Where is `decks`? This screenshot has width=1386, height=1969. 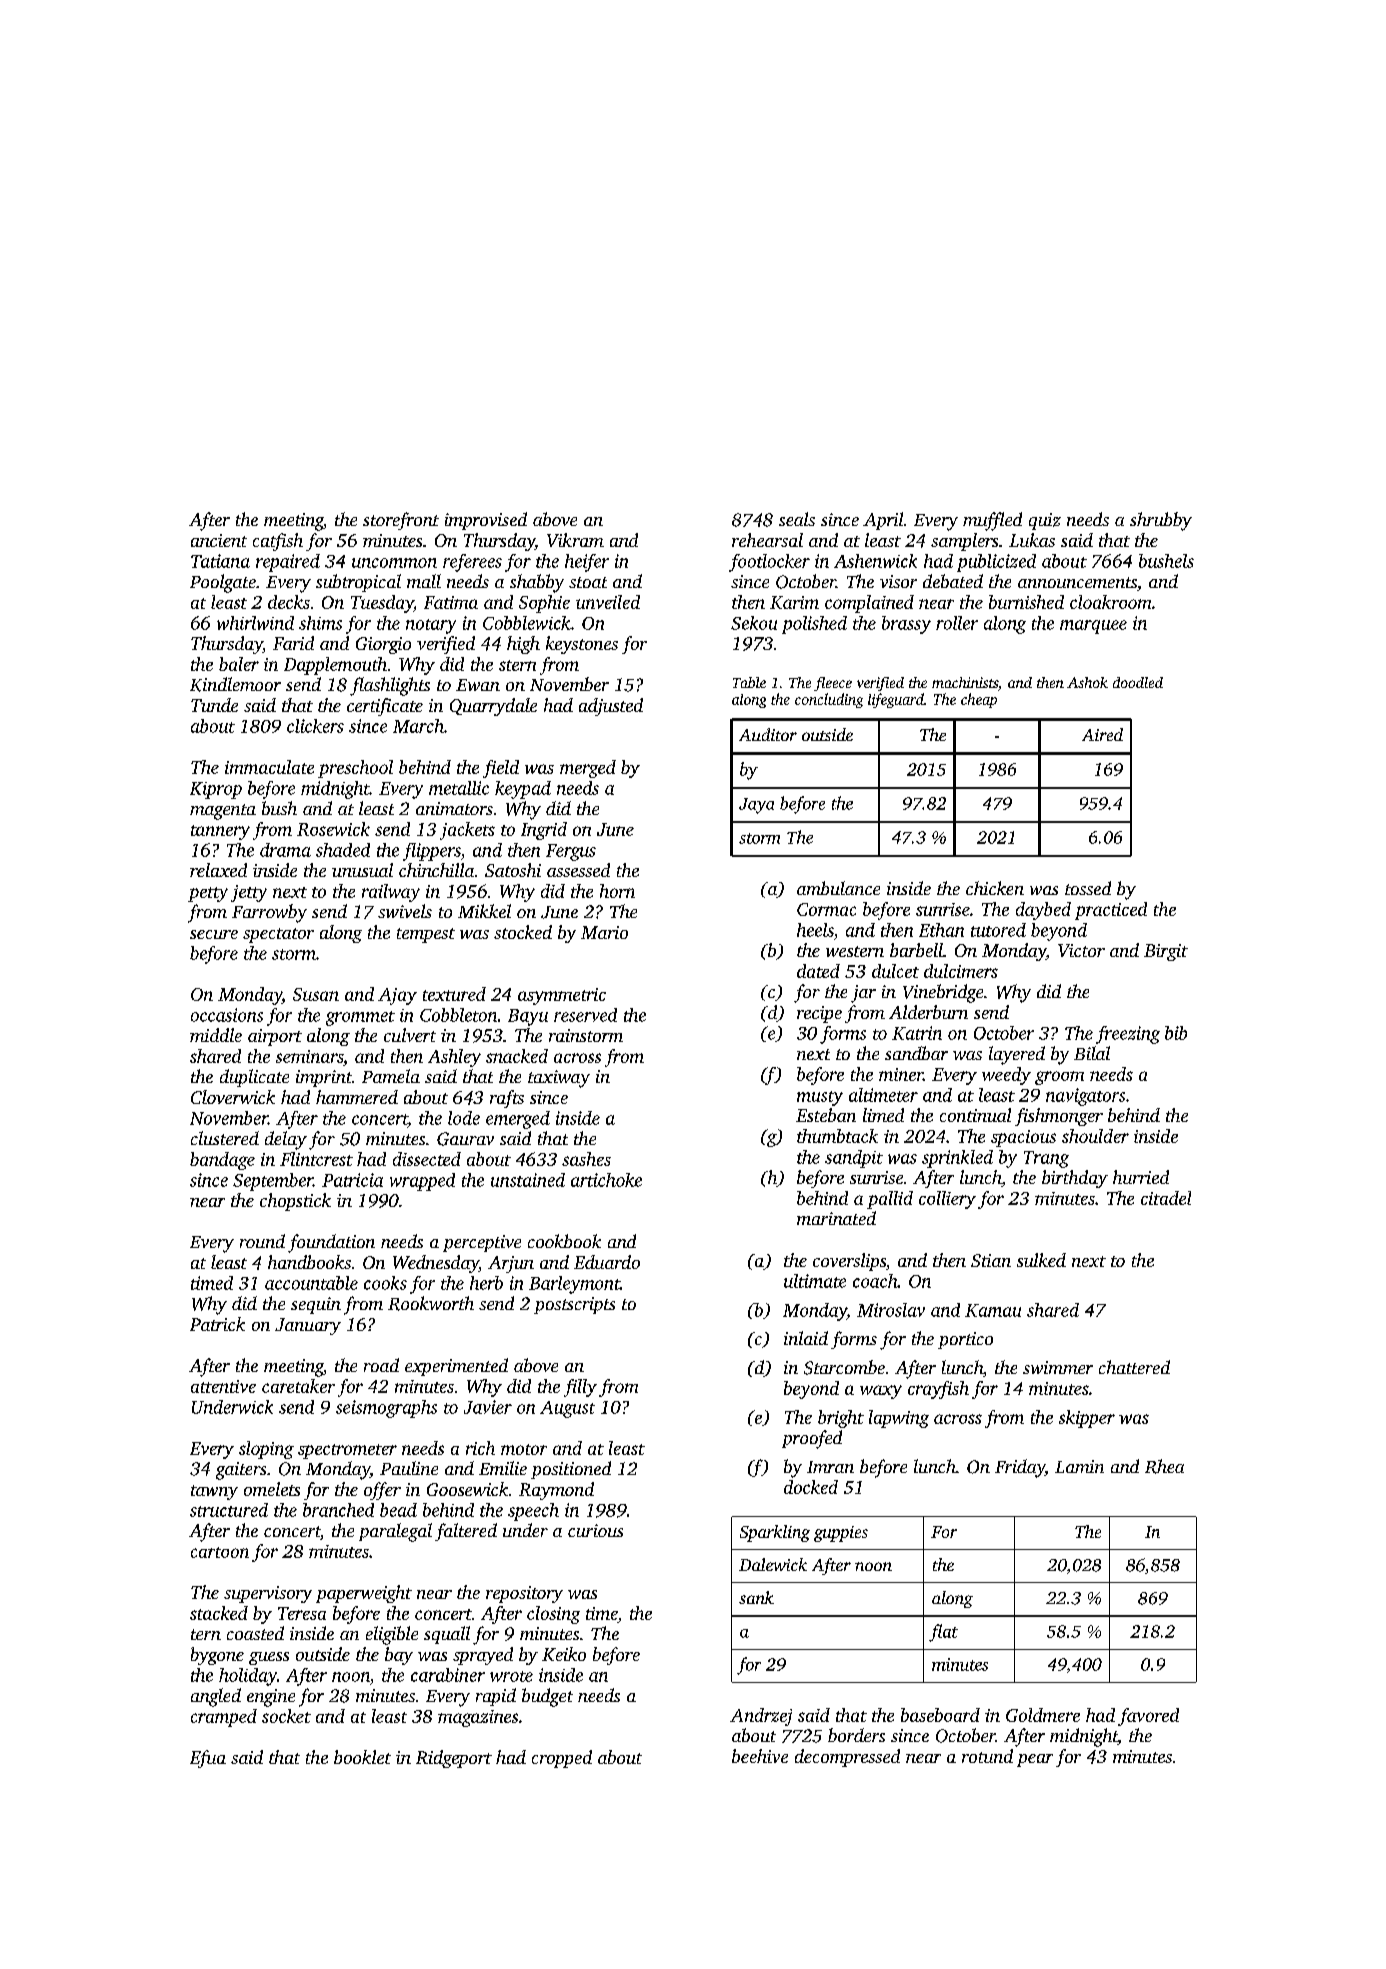 decks is located at coordinates (289, 602).
